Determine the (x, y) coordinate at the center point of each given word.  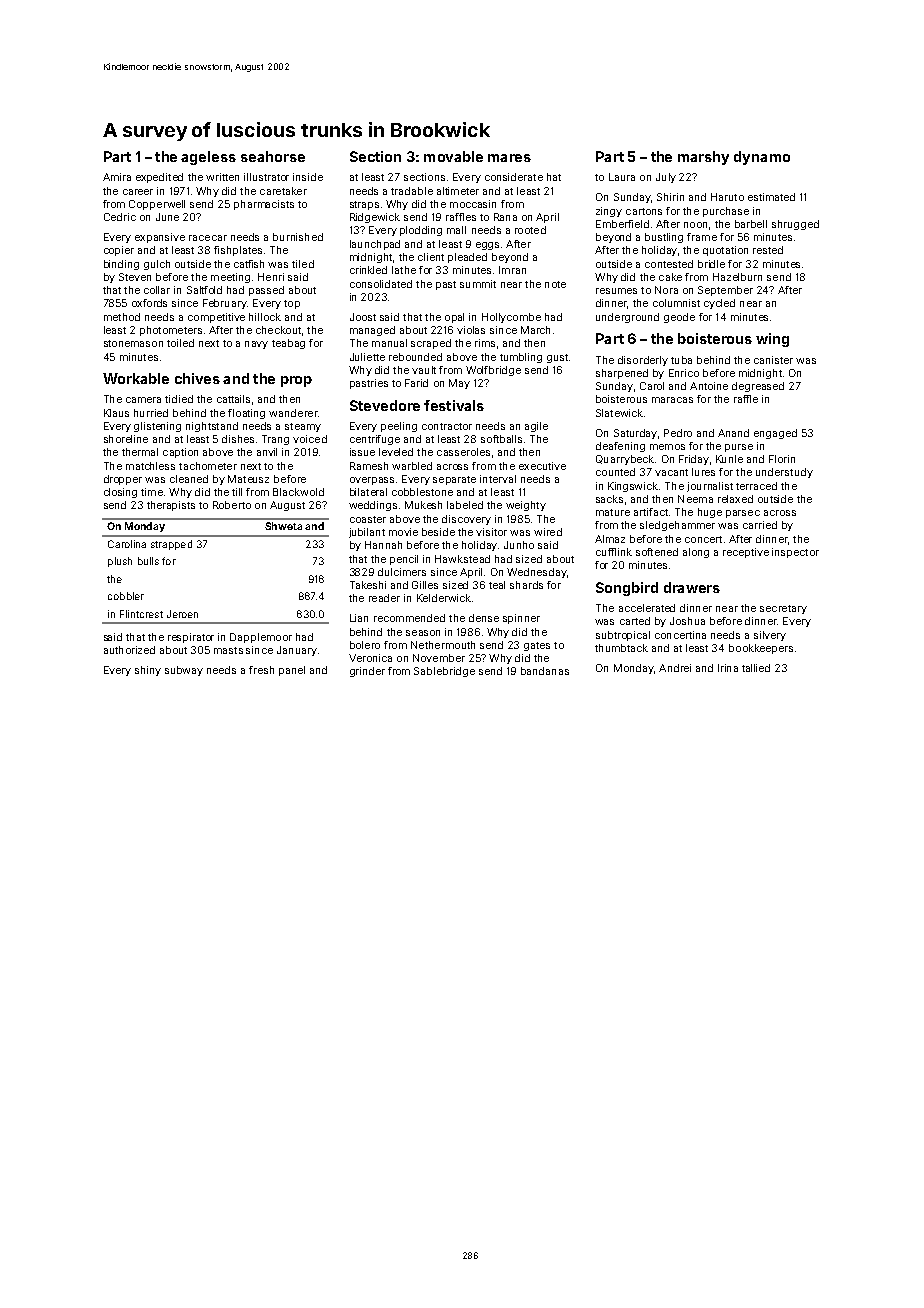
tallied (756, 668)
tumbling (521, 358)
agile (536, 427)
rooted (530, 230)
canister (773, 360)
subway (184, 671)
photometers (171, 331)
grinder (367, 672)
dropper (123, 480)
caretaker (283, 191)
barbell (751, 224)
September (725, 291)
